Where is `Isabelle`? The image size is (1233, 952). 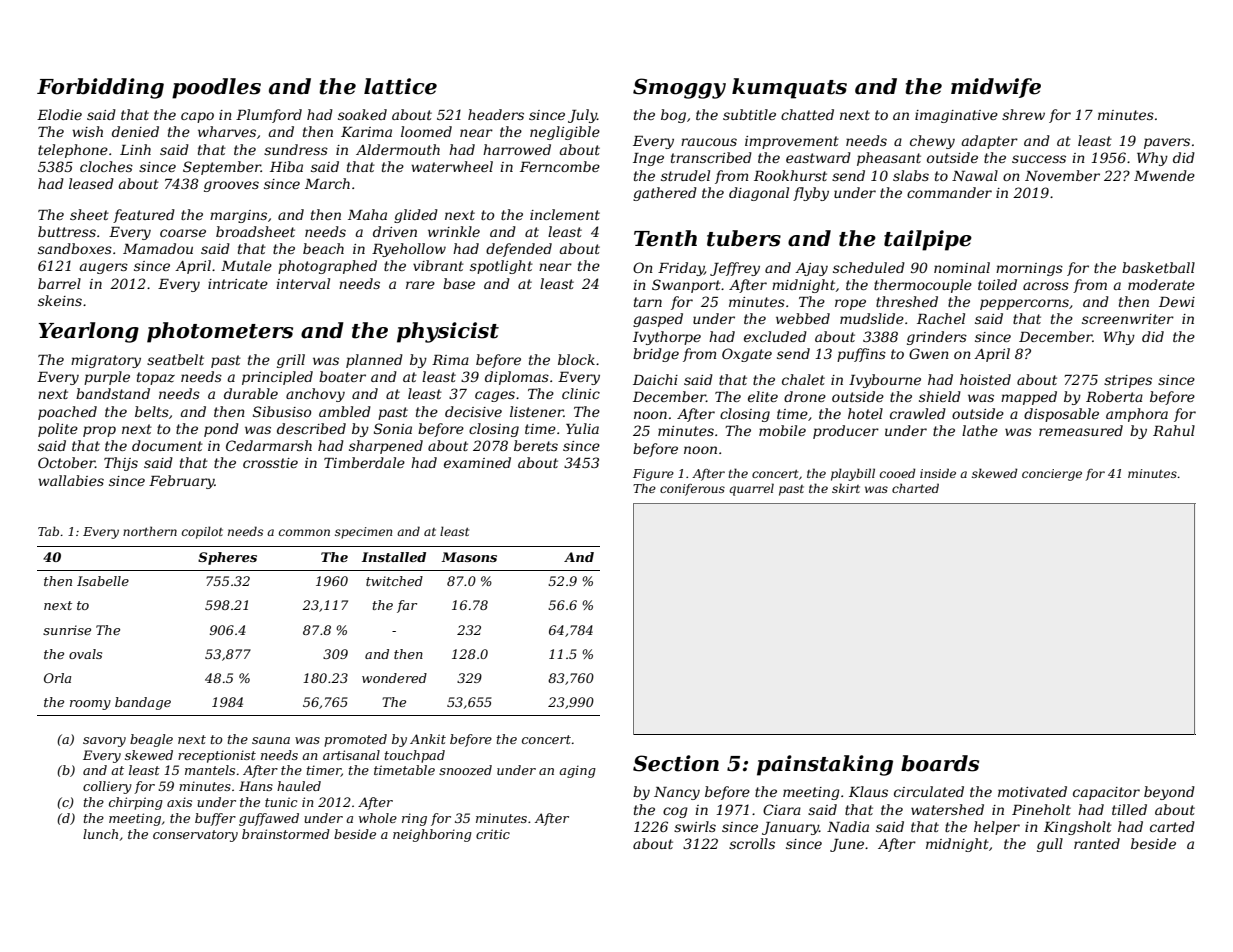 Isabelle is located at coordinates (103, 581).
